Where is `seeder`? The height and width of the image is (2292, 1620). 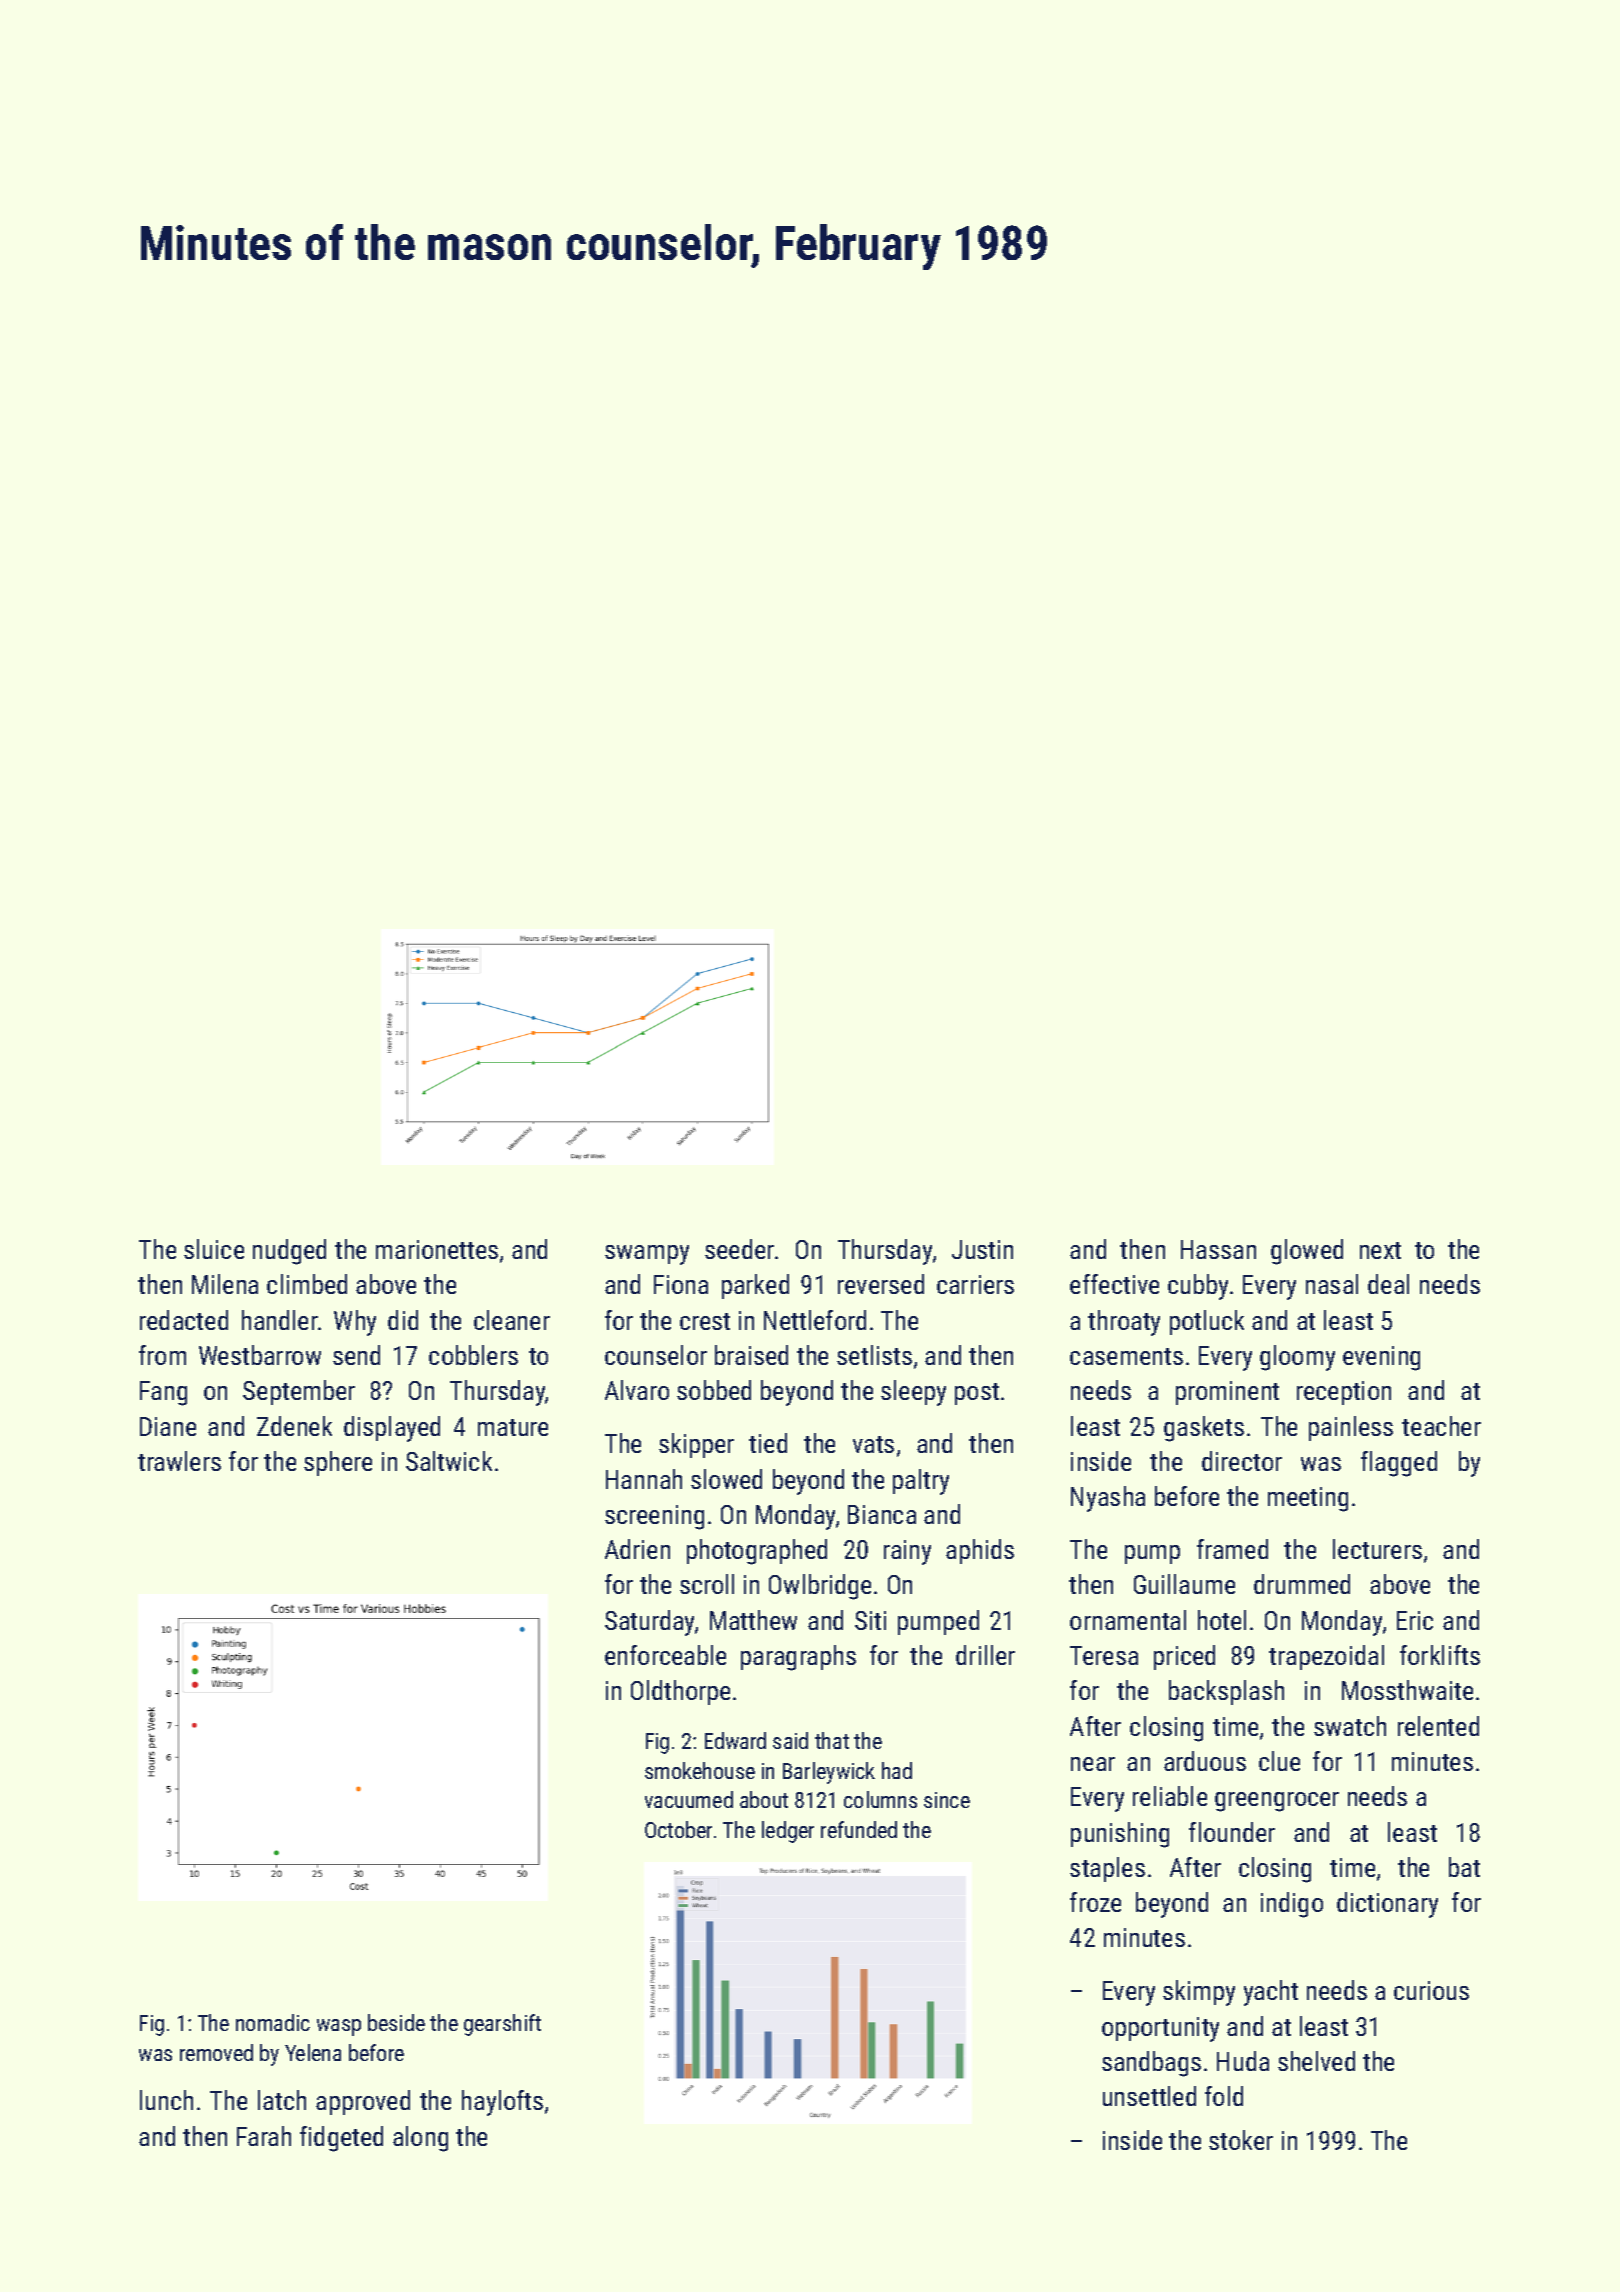
seeder is located at coordinates (739, 1249).
